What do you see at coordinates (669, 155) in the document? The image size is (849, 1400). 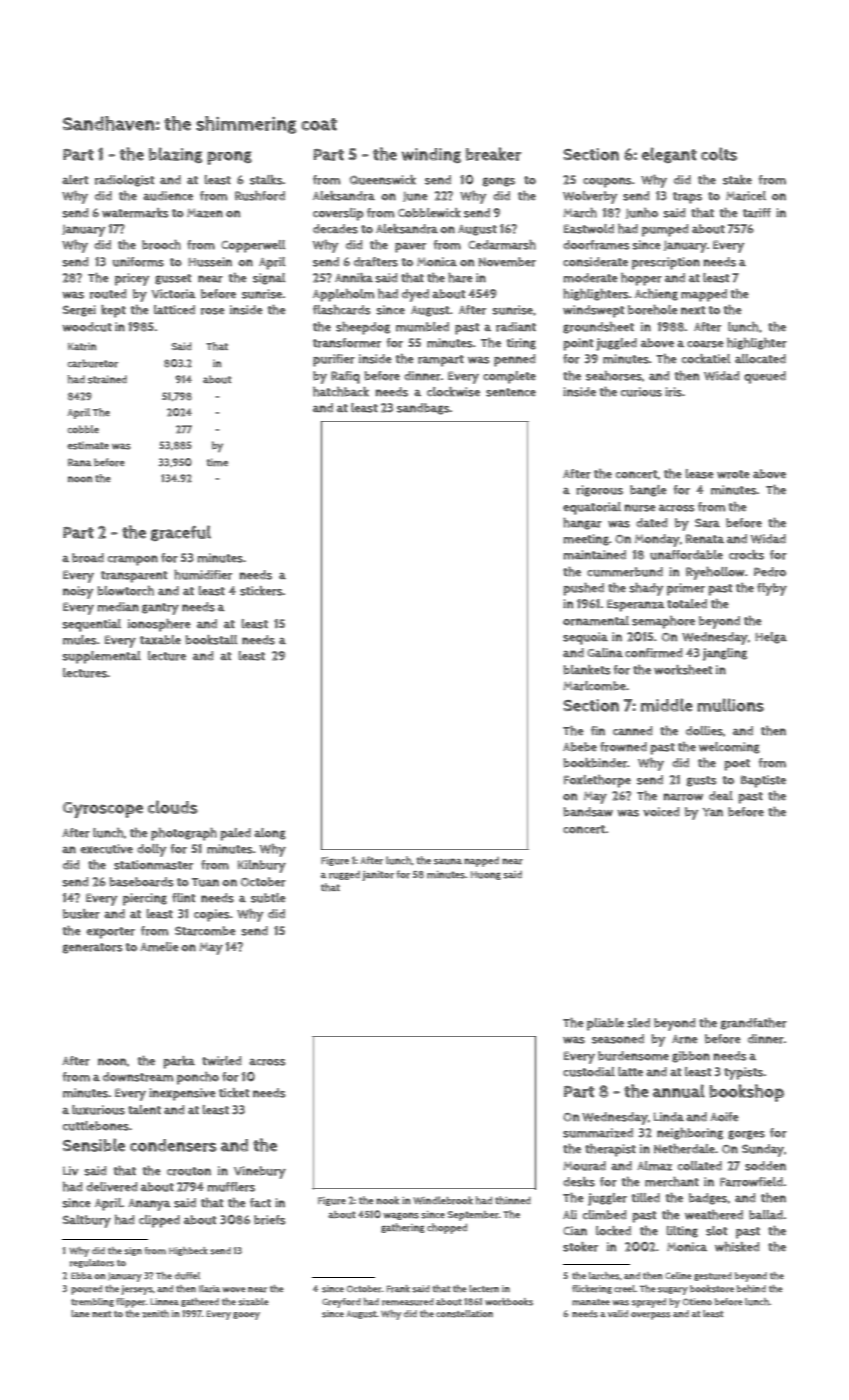 I see `elegant` at bounding box center [669, 155].
